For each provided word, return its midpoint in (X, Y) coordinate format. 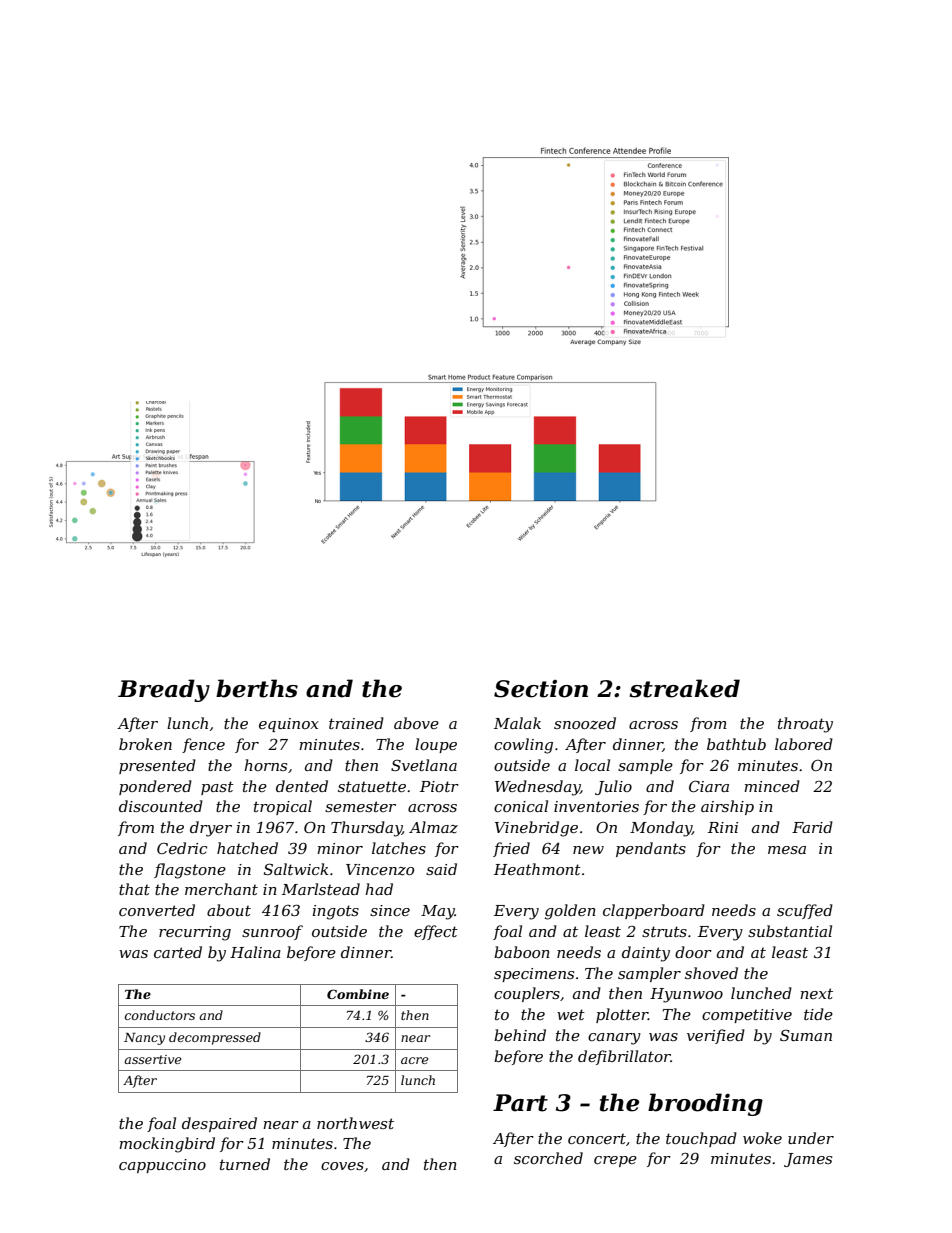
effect (436, 932)
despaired (219, 1124)
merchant (221, 889)
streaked (684, 688)
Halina (255, 952)
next (816, 993)
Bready (164, 690)
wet (571, 1014)
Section (541, 688)
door (693, 952)
